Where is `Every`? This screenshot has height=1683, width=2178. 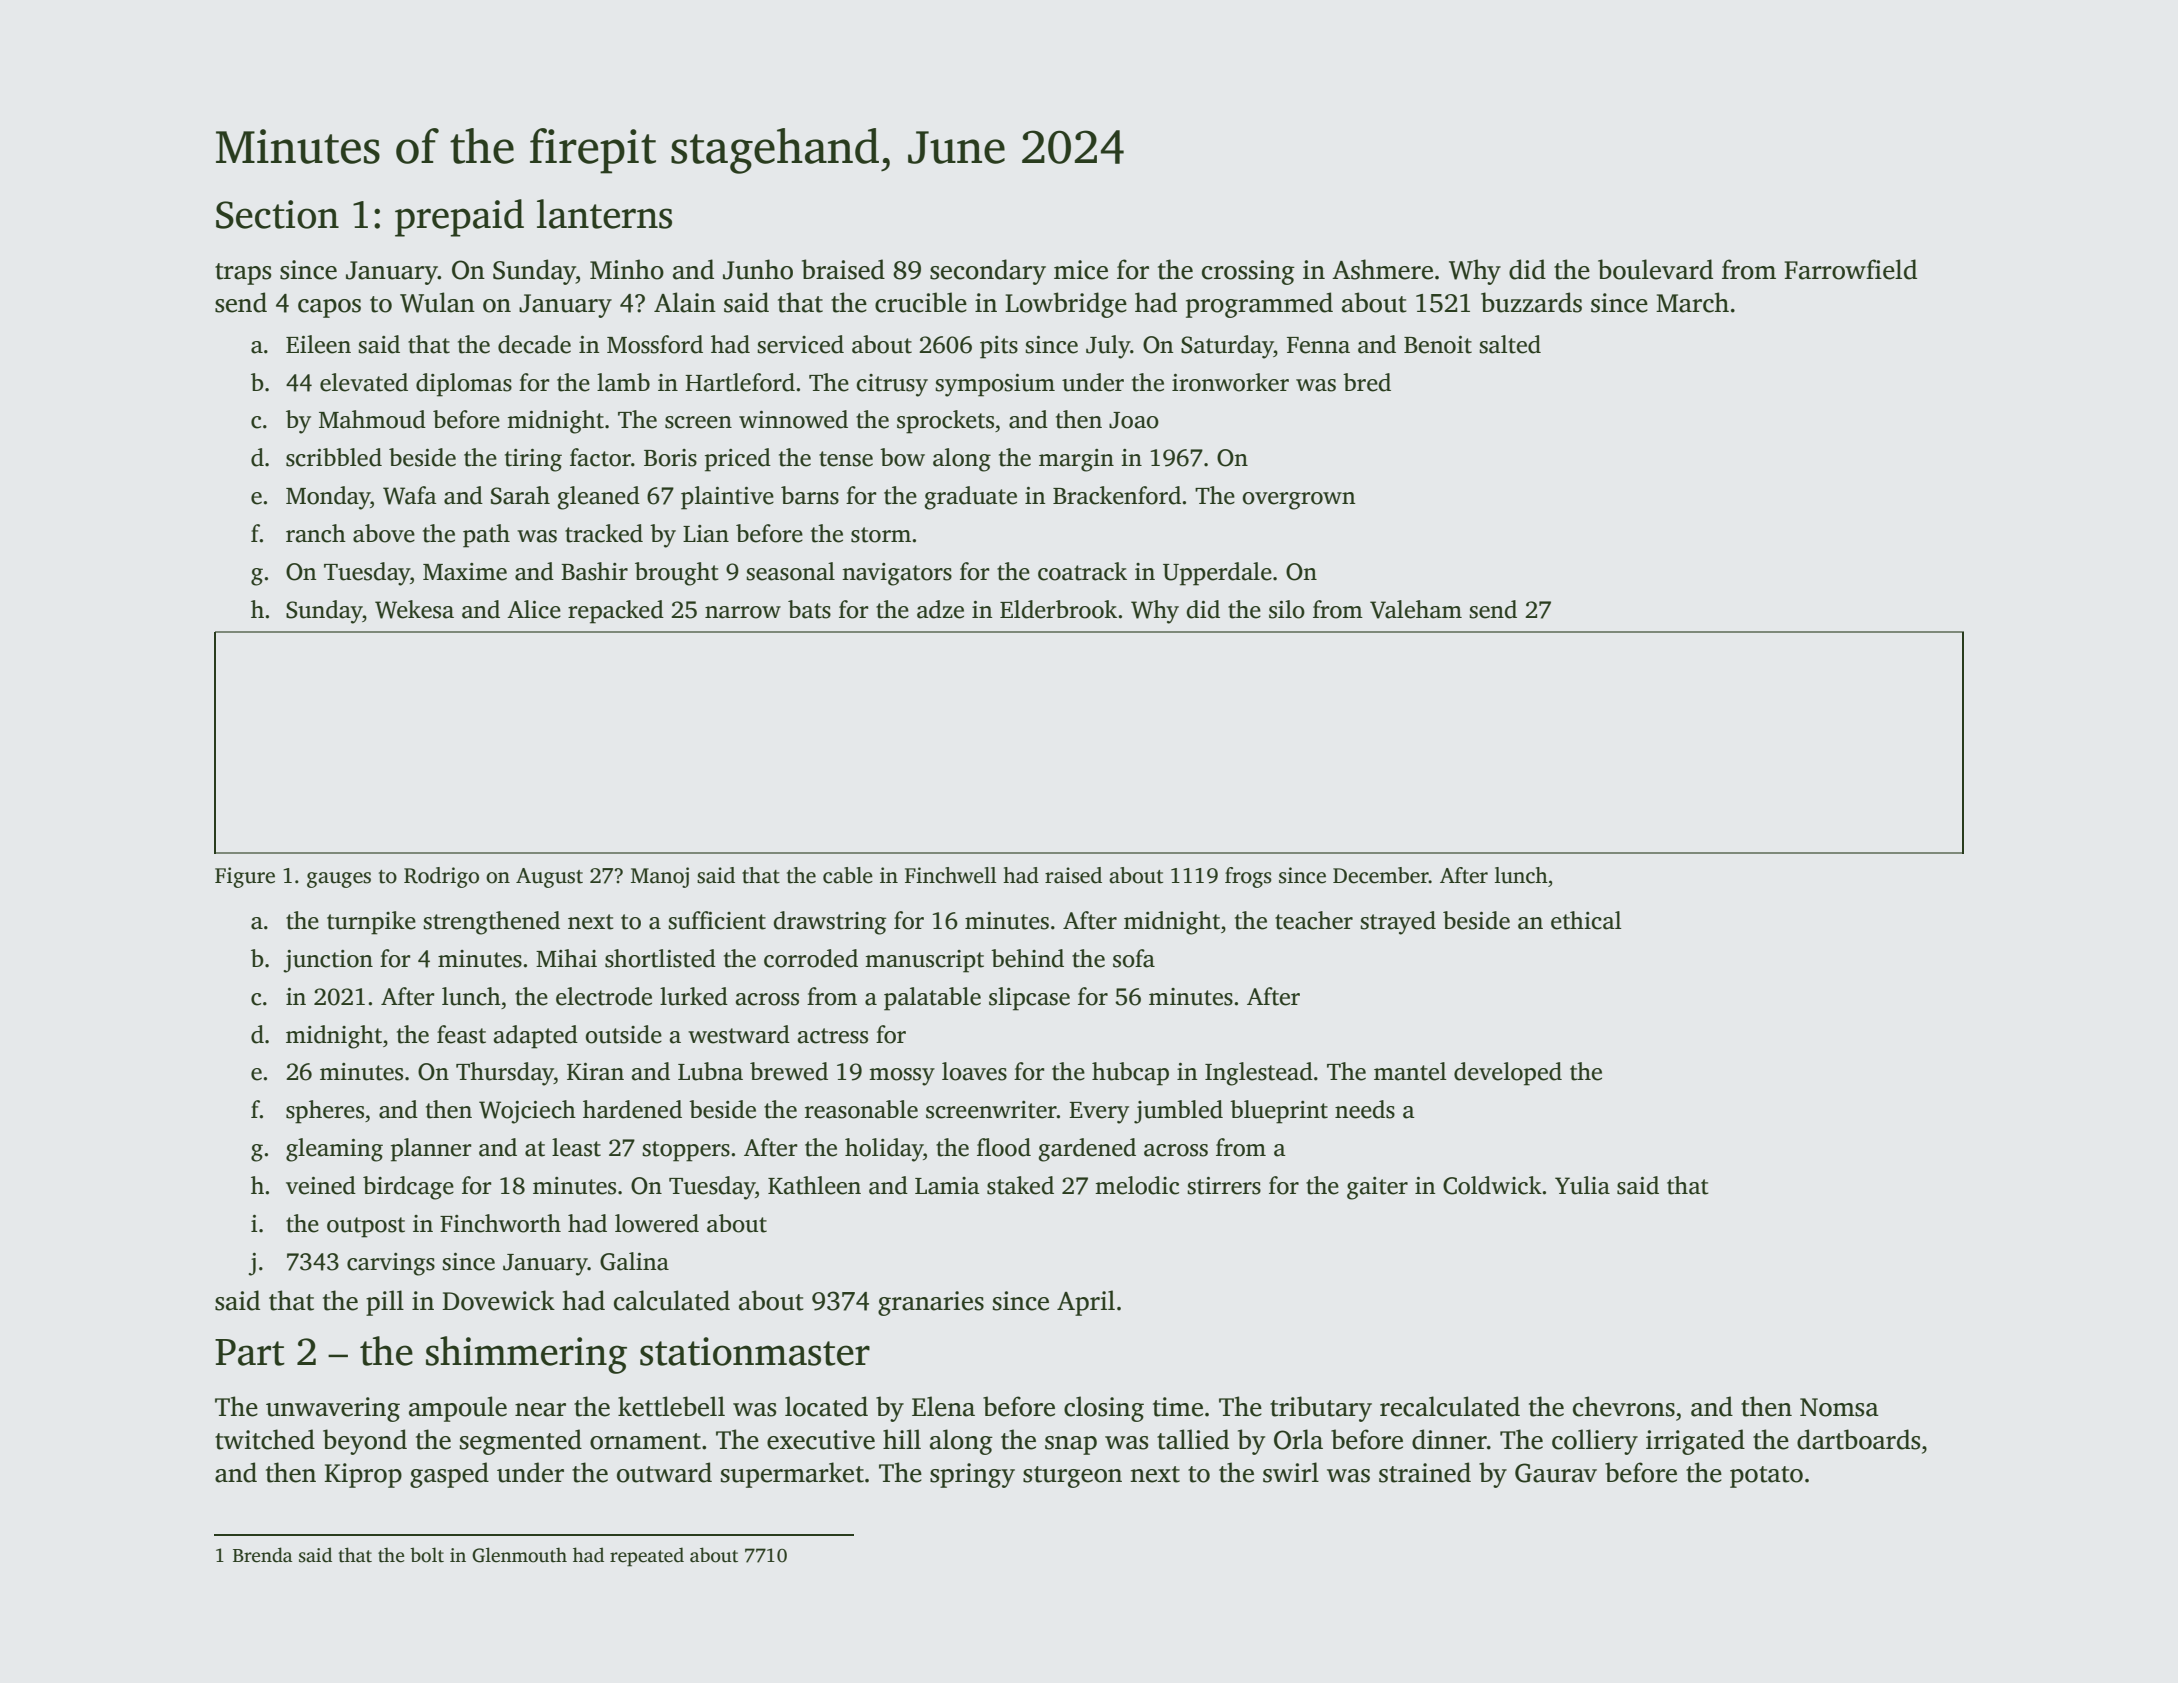 Every is located at coordinates (1099, 1113).
